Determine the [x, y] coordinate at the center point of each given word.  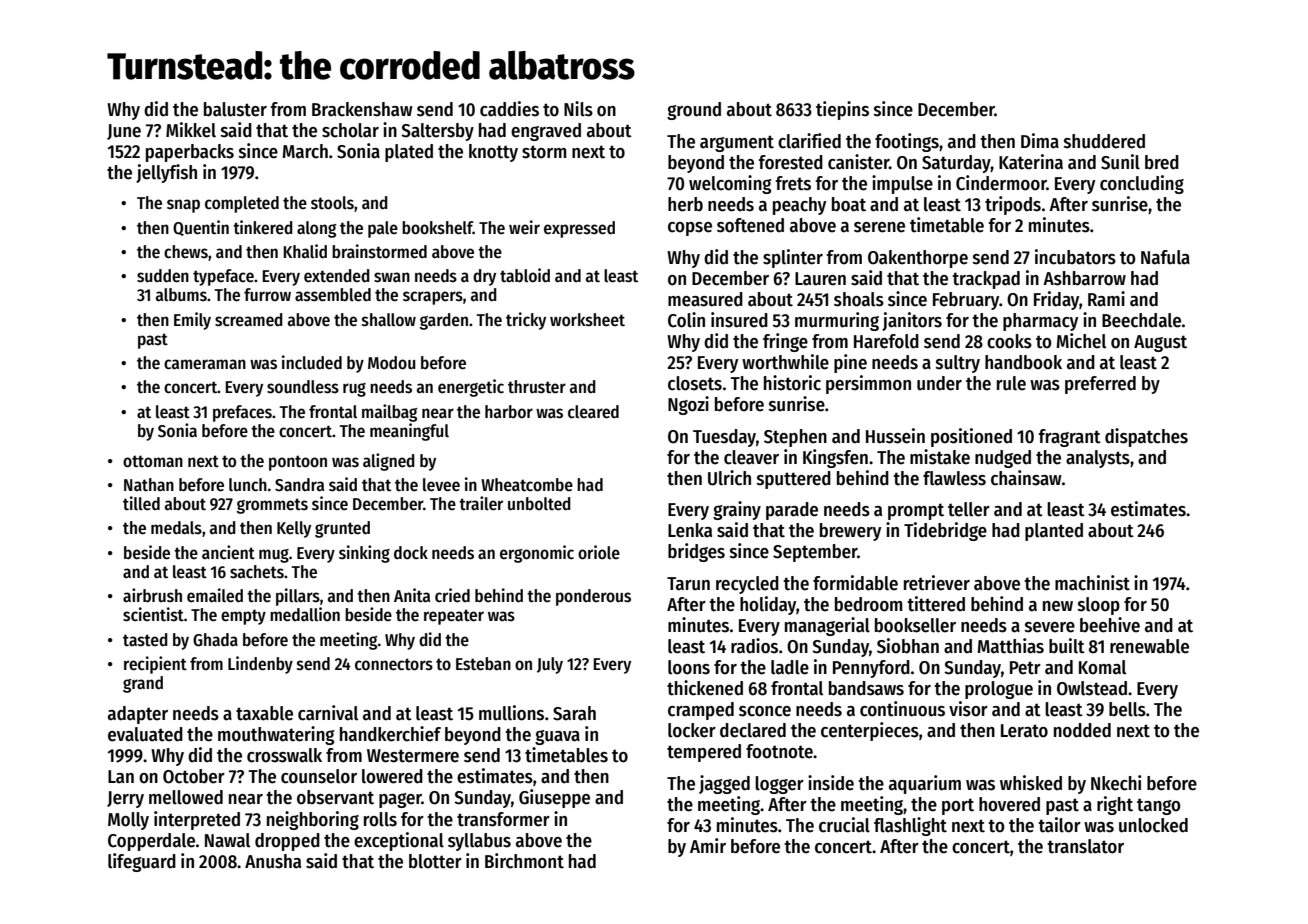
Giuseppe [554, 798]
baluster [235, 109]
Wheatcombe [527, 485]
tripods [1013, 205]
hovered [1009, 804]
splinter [793, 258]
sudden [163, 276]
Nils [578, 109]
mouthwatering [276, 735]
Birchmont [524, 861]
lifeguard [142, 862]
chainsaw [1026, 478]
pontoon [298, 463]
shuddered [1104, 141]
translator [1085, 846]
